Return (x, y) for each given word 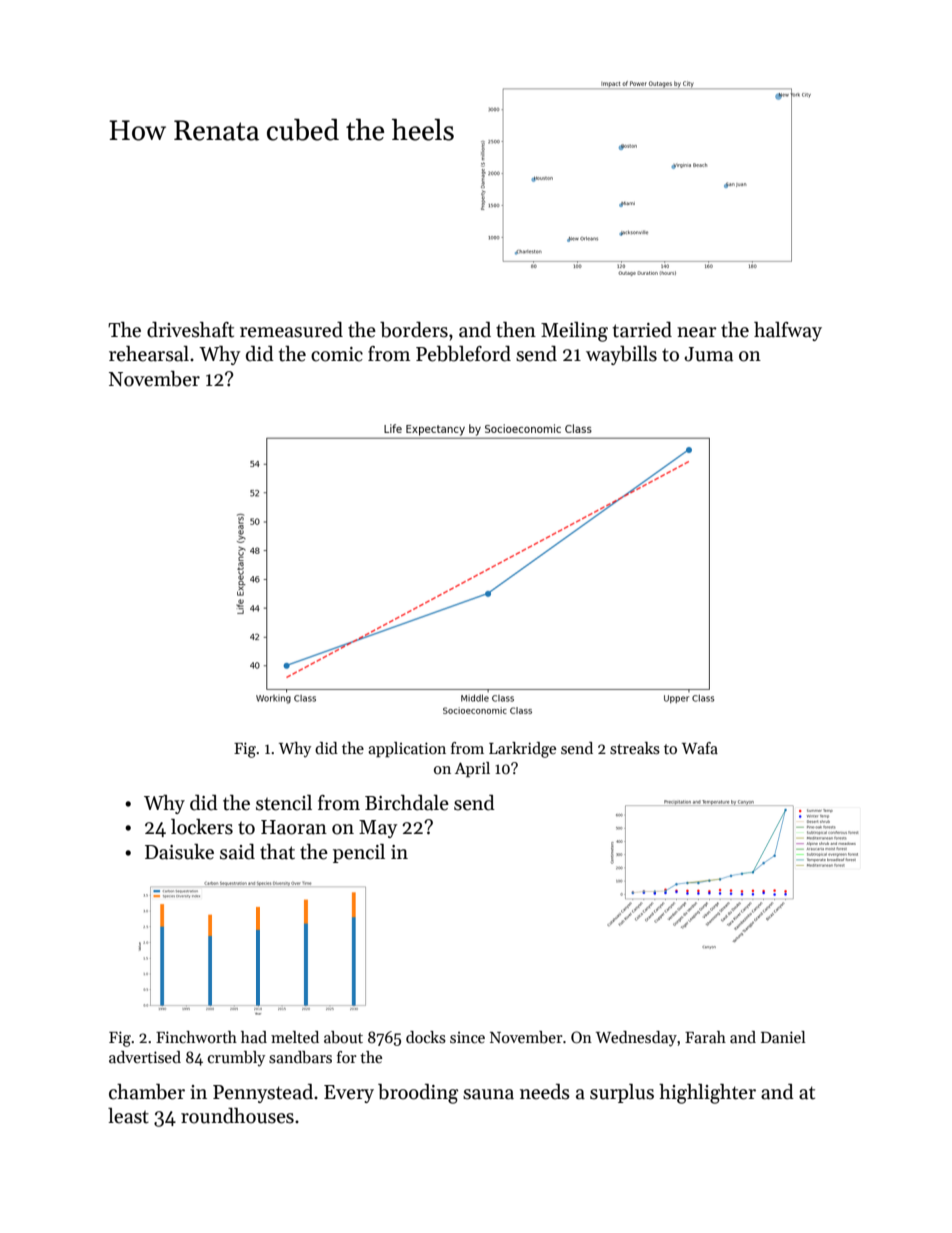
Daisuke (179, 852)
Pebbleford (463, 354)
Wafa (700, 748)
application (407, 750)
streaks (635, 748)
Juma (708, 354)
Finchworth (196, 1037)
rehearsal (149, 354)
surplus (622, 1093)
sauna (488, 1094)
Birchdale (407, 803)
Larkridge (522, 750)
